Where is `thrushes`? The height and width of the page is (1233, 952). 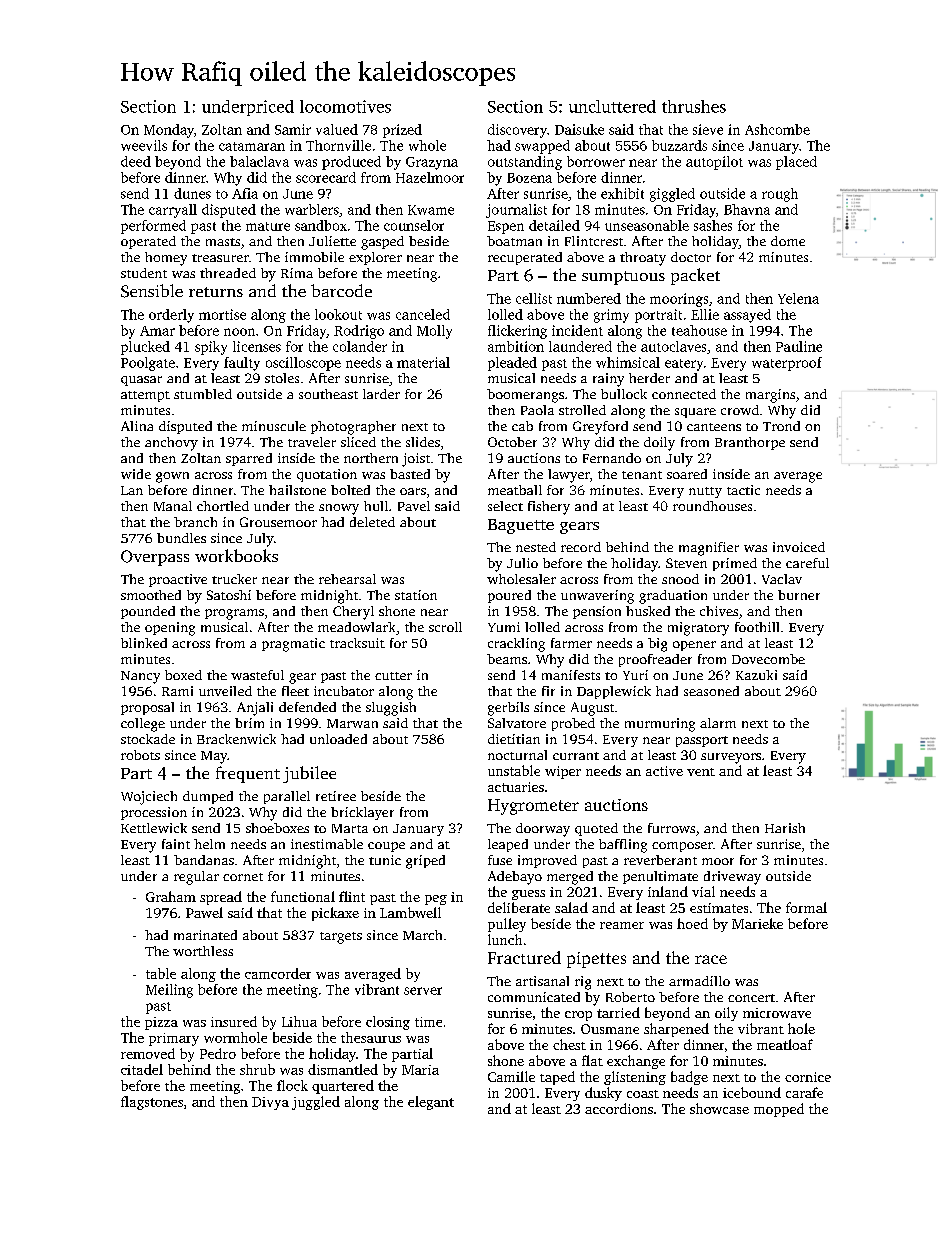 thrushes is located at coordinates (694, 106).
